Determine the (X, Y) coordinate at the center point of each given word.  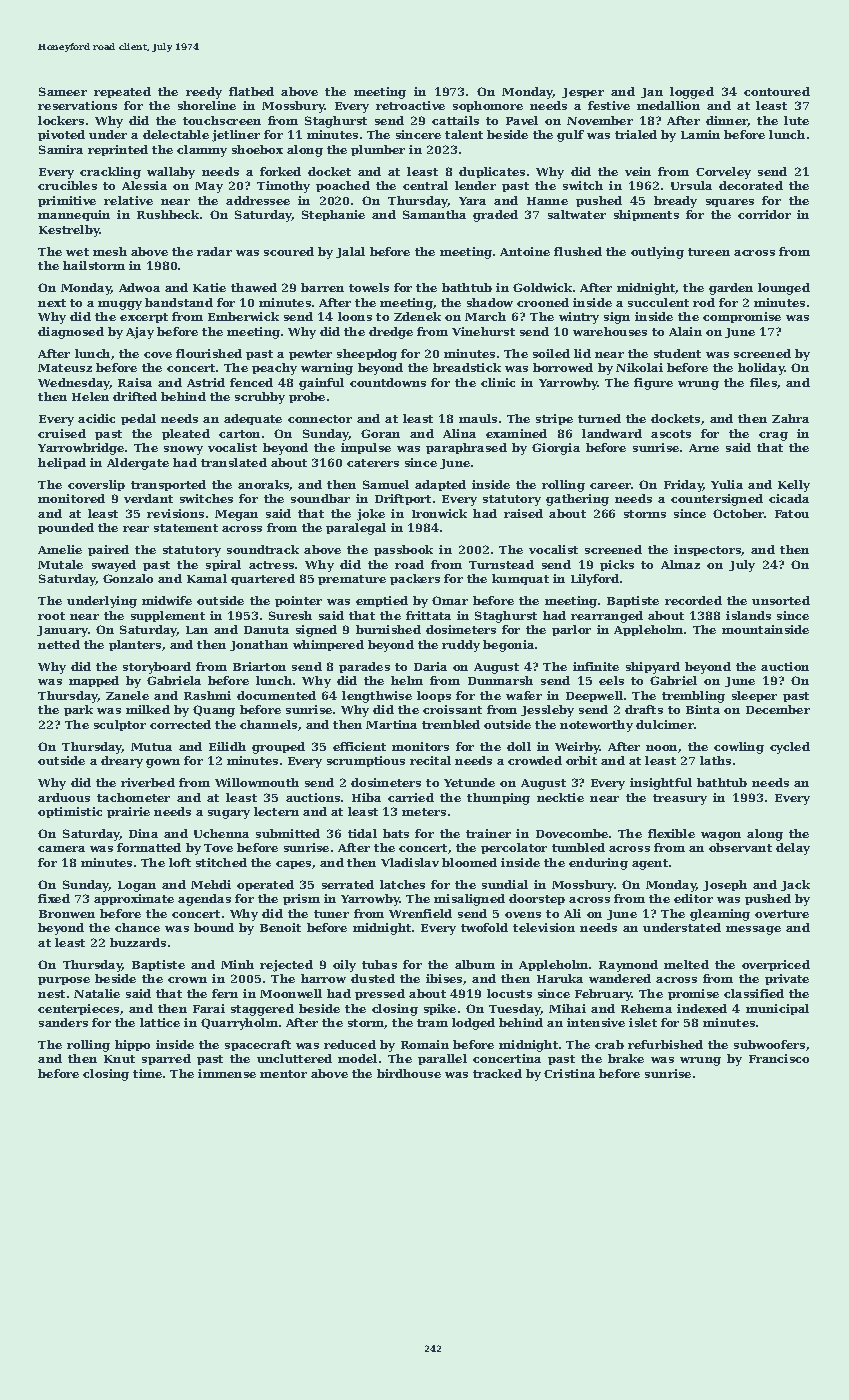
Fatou (792, 514)
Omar (450, 600)
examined (516, 433)
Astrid (206, 382)
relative (128, 200)
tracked (497, 1073)
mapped (94, 681)
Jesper (583, 93)
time (147, 1073)
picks (617, 565)
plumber (378, 150)
